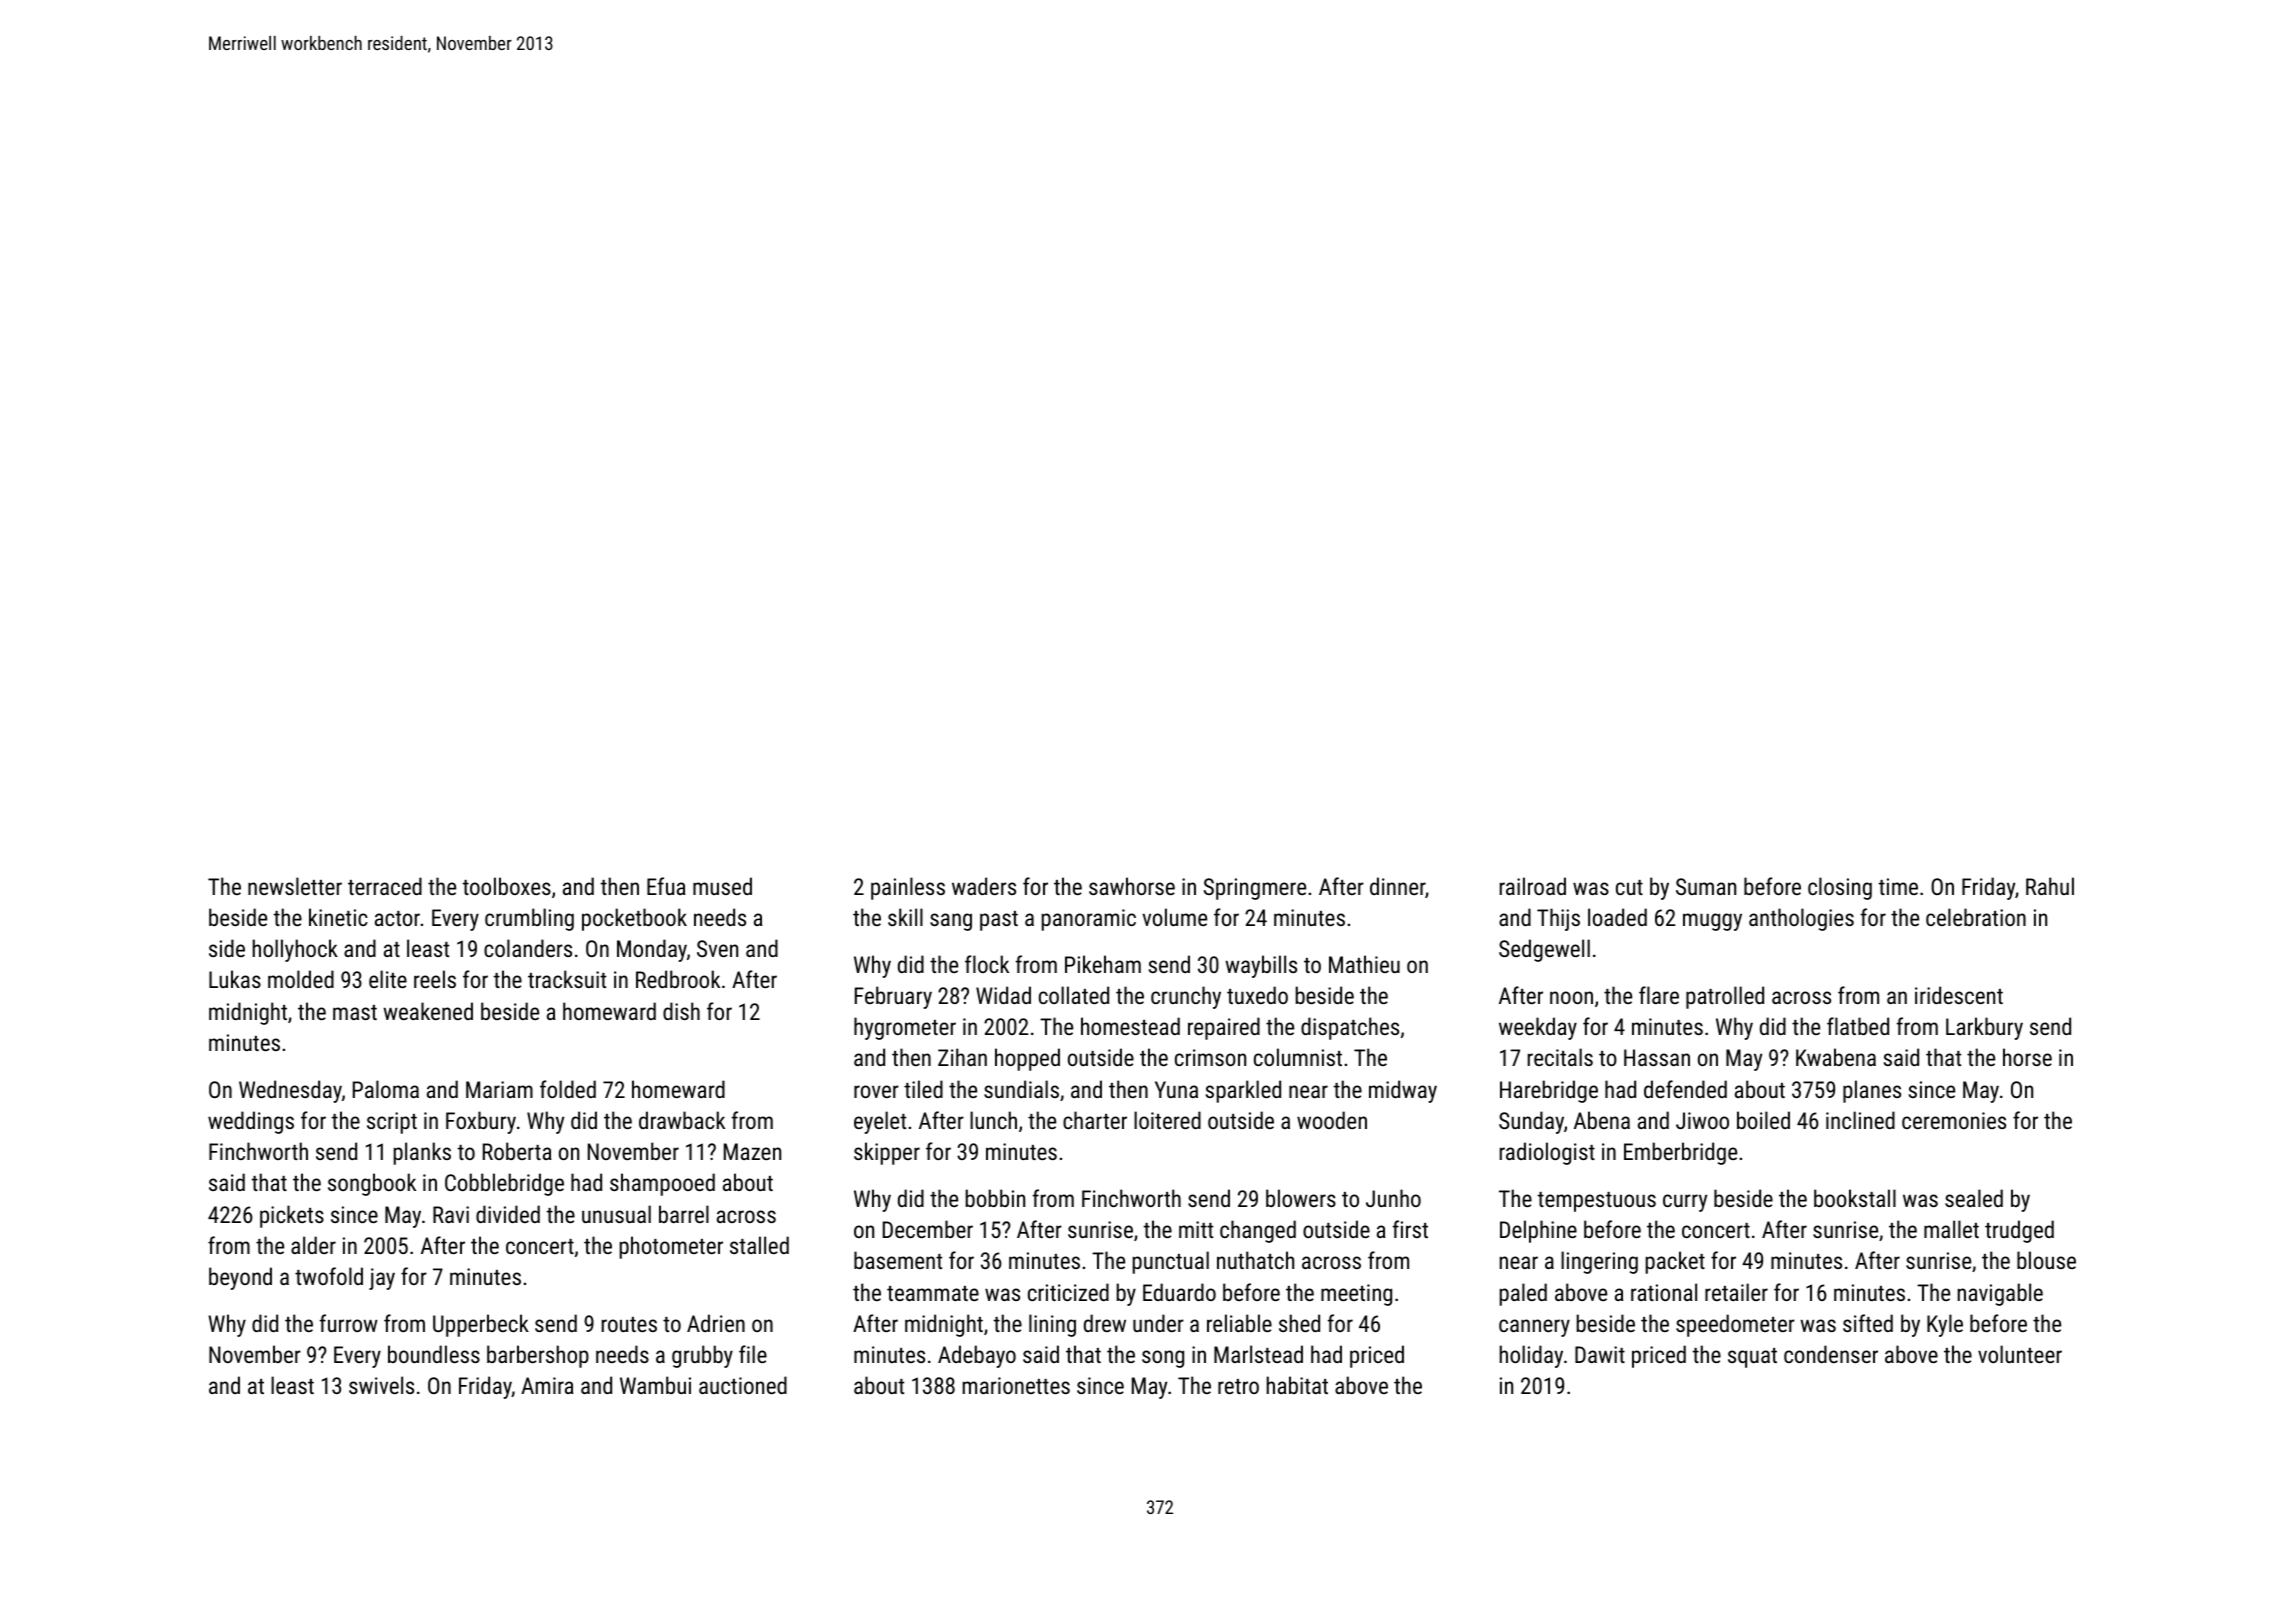 The width and height of the screenshot is (2292, 1620). Describe the element at coordinates (2050, 886) in the screenshot. I see `Rahul` at that location.
